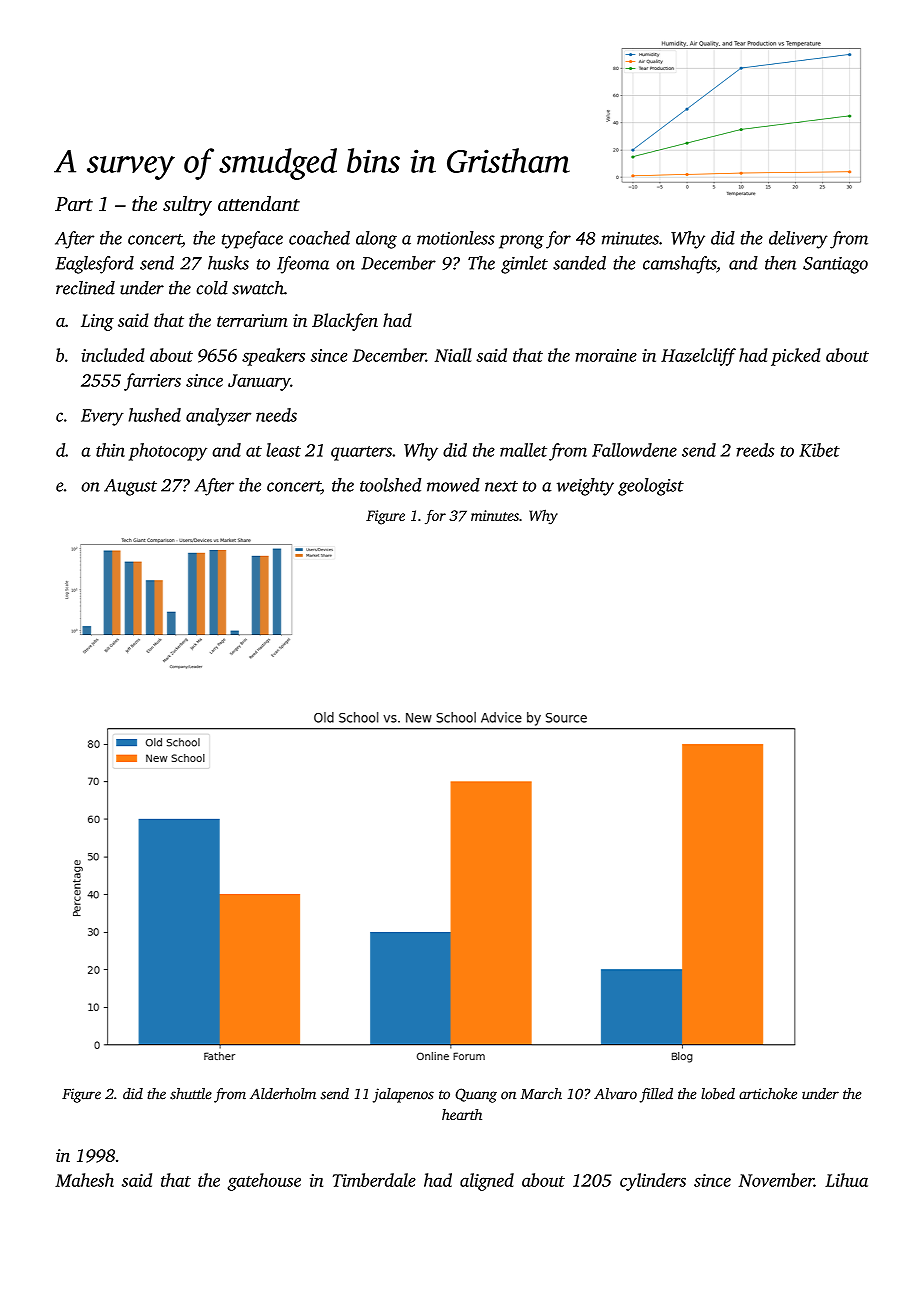 The image size is (924, 1314). I want to click on Quang, so click(476, 1095).
